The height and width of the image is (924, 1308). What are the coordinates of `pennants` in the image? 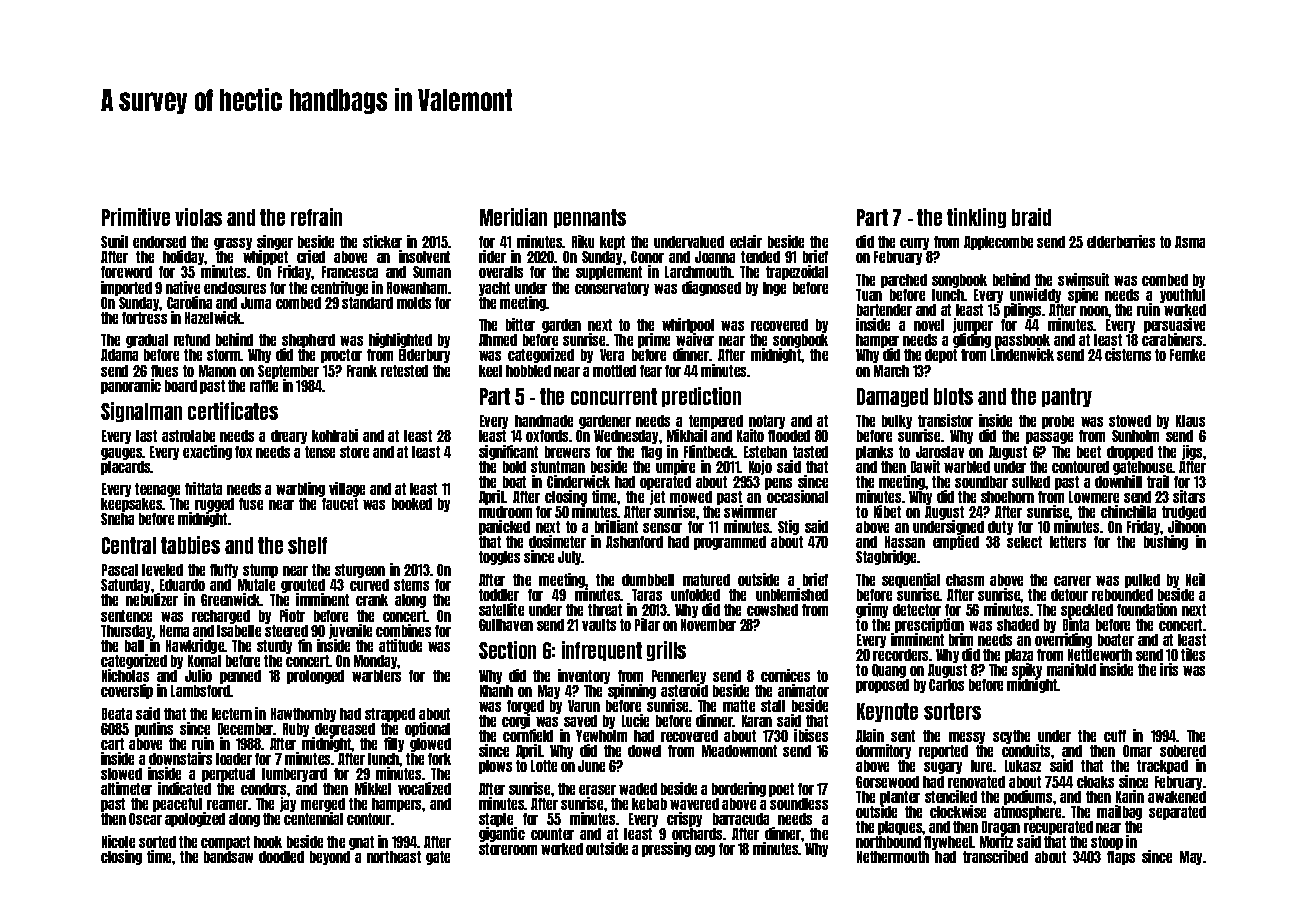 It's located at (590, 218).
